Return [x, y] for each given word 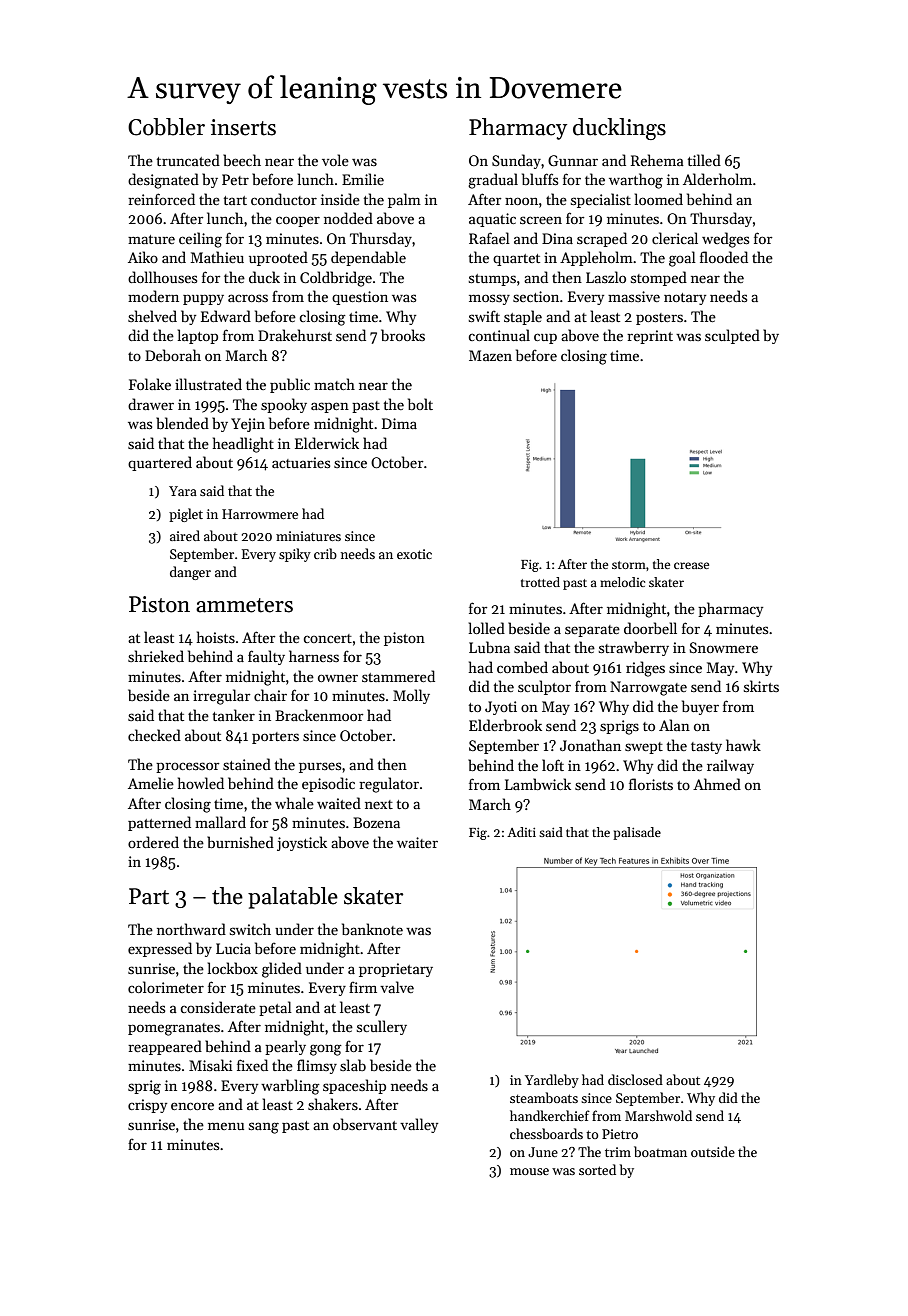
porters [275, 738]
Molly [411, 696]
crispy [147, 1106]
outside [713, 1151]
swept [644, 748]
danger [190, 573]
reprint [650, 337]
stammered [398, 676]
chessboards [546, 1133]
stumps [492, 280]
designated [163, 181]
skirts [761, 686]
